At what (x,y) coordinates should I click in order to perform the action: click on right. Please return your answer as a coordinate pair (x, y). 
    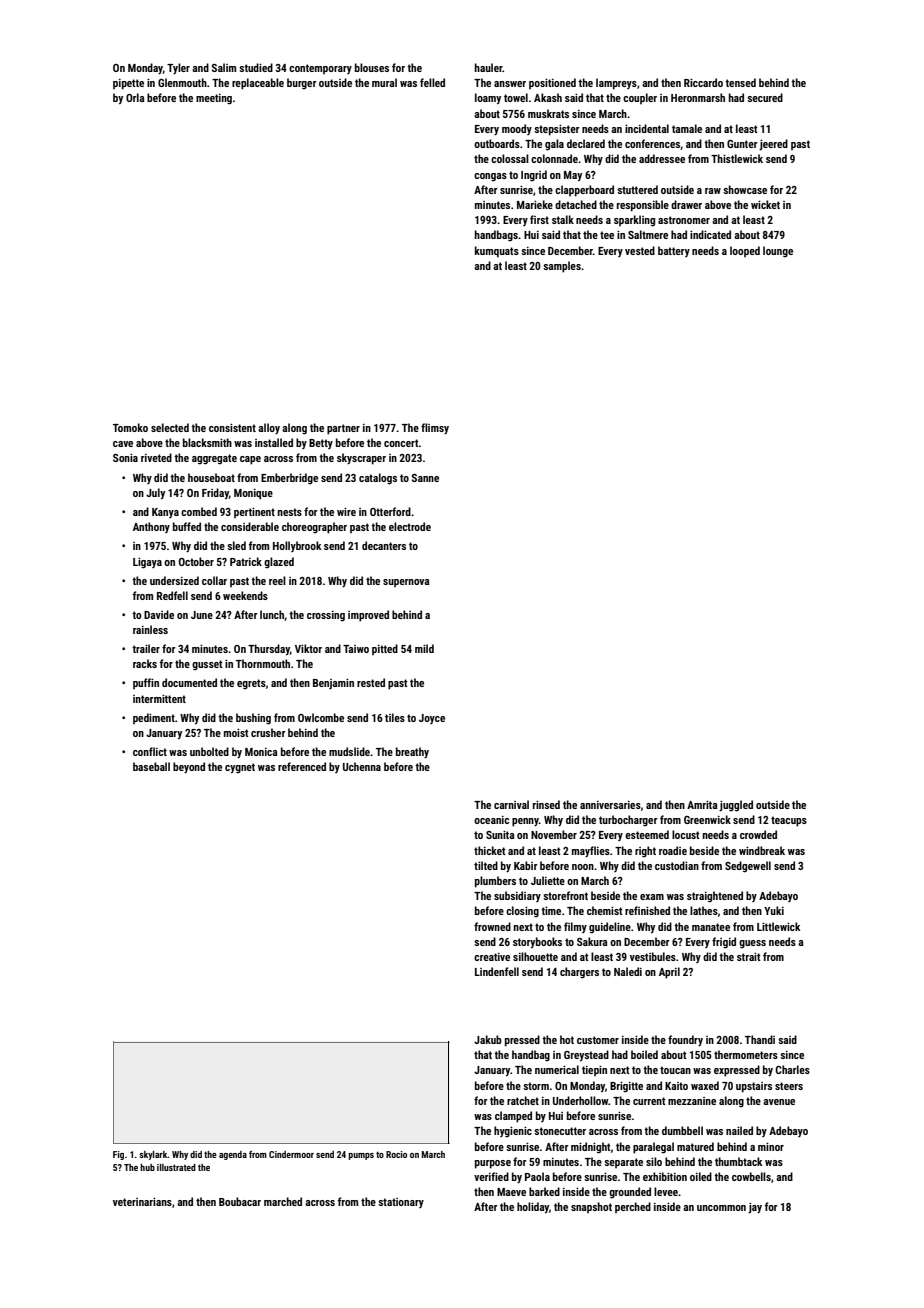
    Looking at the image, I should click on (645, 851).
